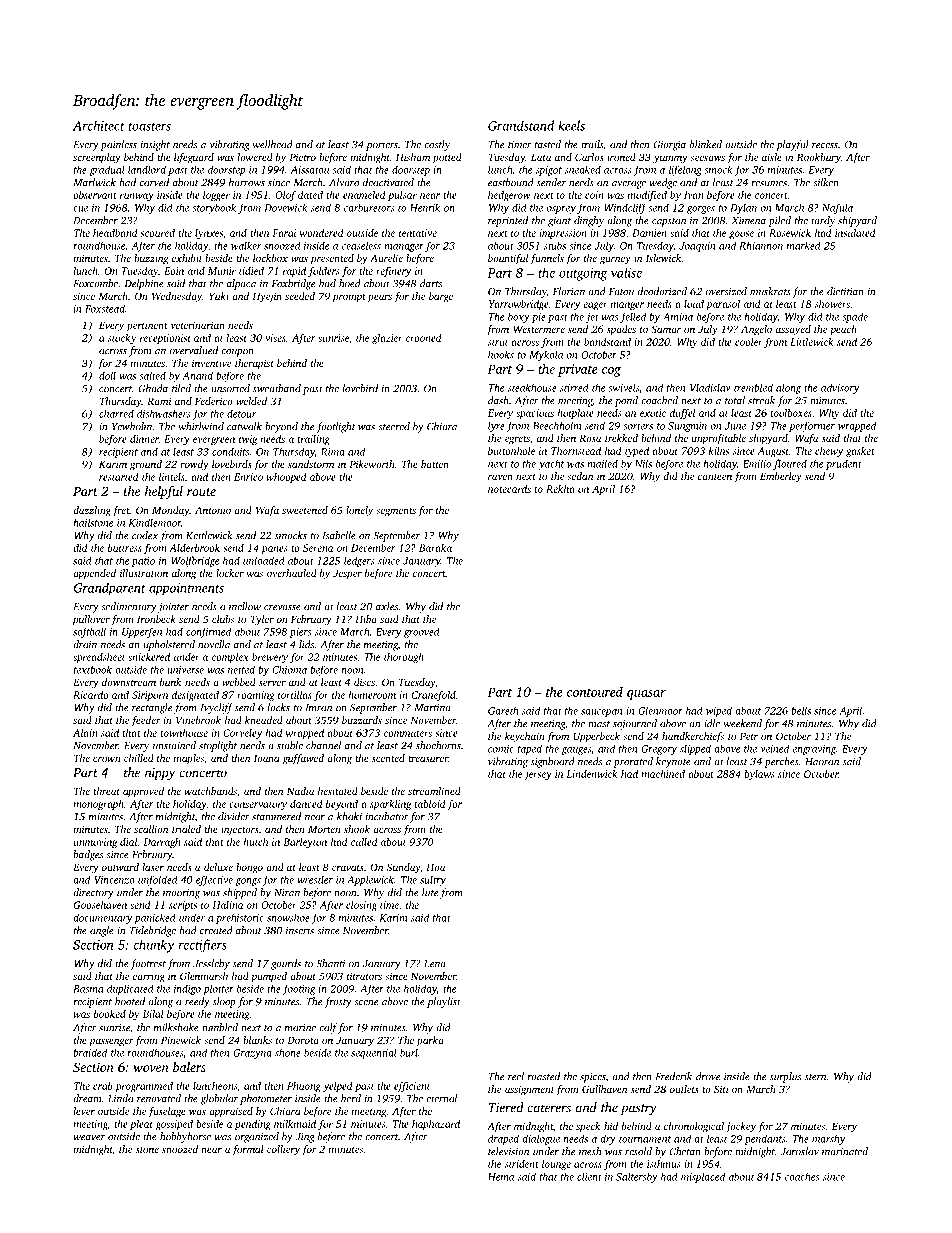 The image size is (952, 1233). Describe the element at coordinates (549, 171) in the page. I see `spigot` at that location.
